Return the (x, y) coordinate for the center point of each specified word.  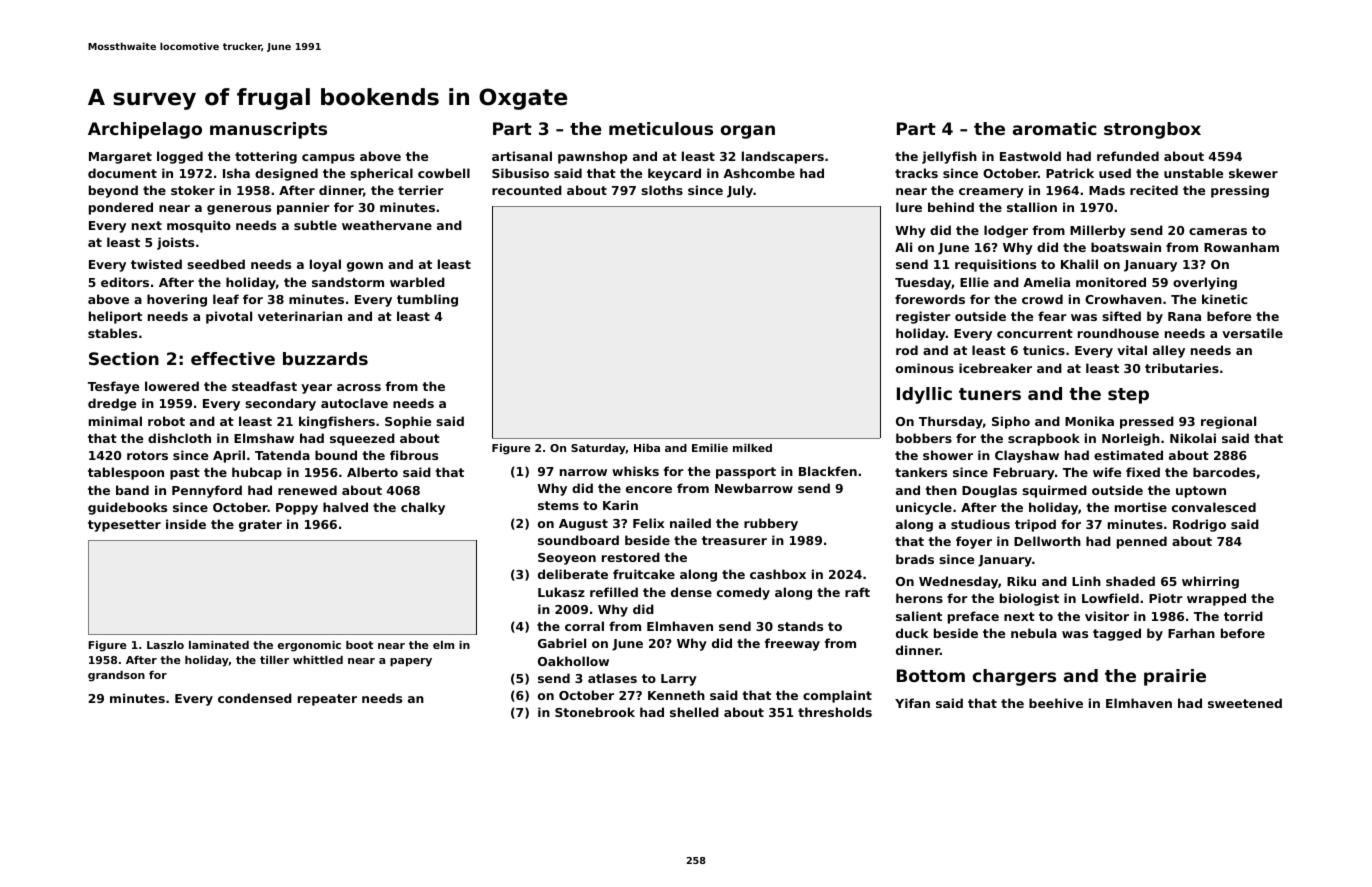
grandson (116, 676)
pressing (1240, 191)
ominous (925, 368)
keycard (674, 174)
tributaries (1182, 368)
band (132, 490)
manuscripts (268, 130)
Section (124, 358)
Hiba (647, 448)
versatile (1252, 333)
